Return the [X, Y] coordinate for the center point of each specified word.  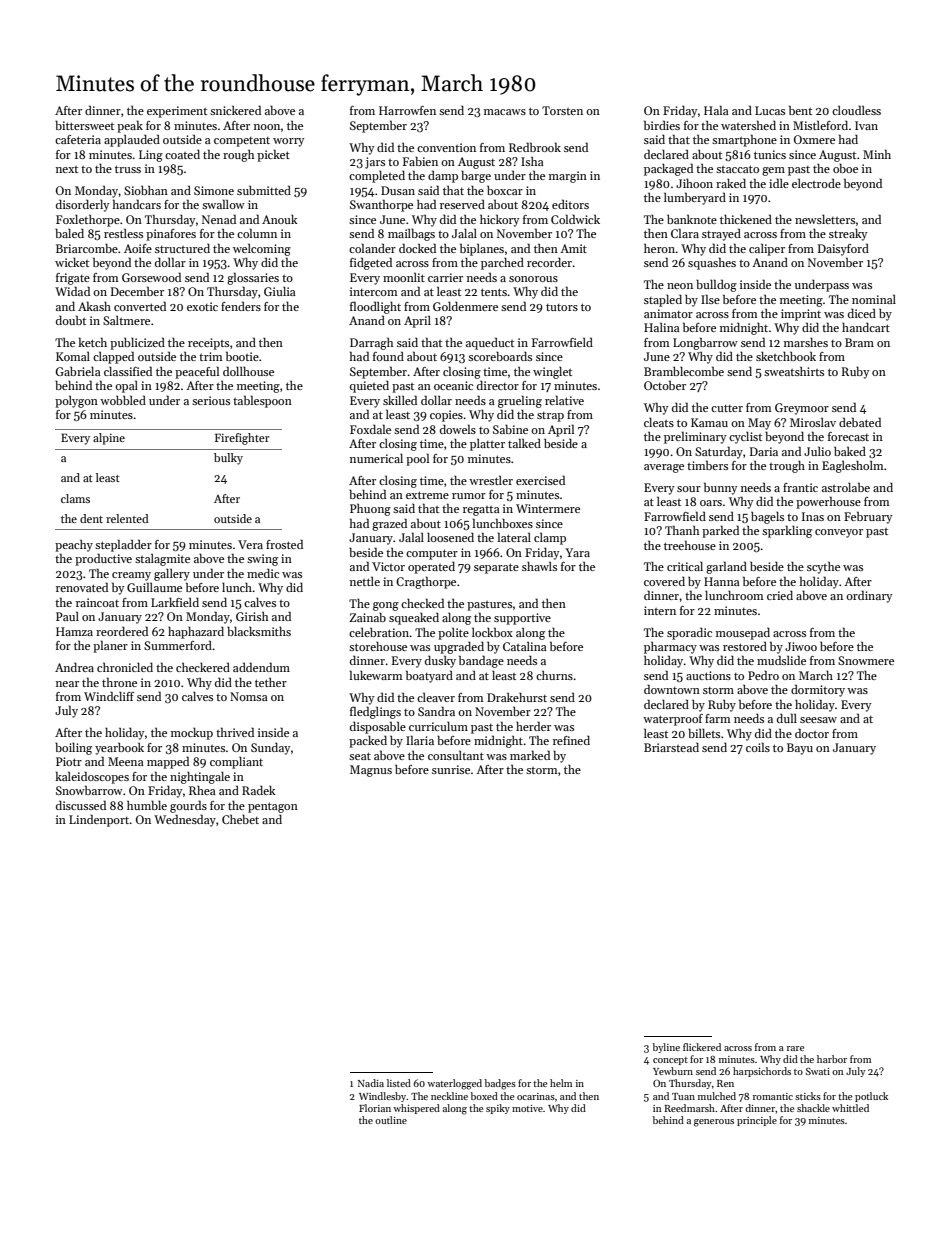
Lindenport [99, 820]
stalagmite [162, 559]
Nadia [371, 1083]
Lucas [770, 110]
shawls [539, 566]
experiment [177, 112]
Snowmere [866, 660]
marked [530, 755]
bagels [767, 518]
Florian [375, 1108]
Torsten [562, 110]
